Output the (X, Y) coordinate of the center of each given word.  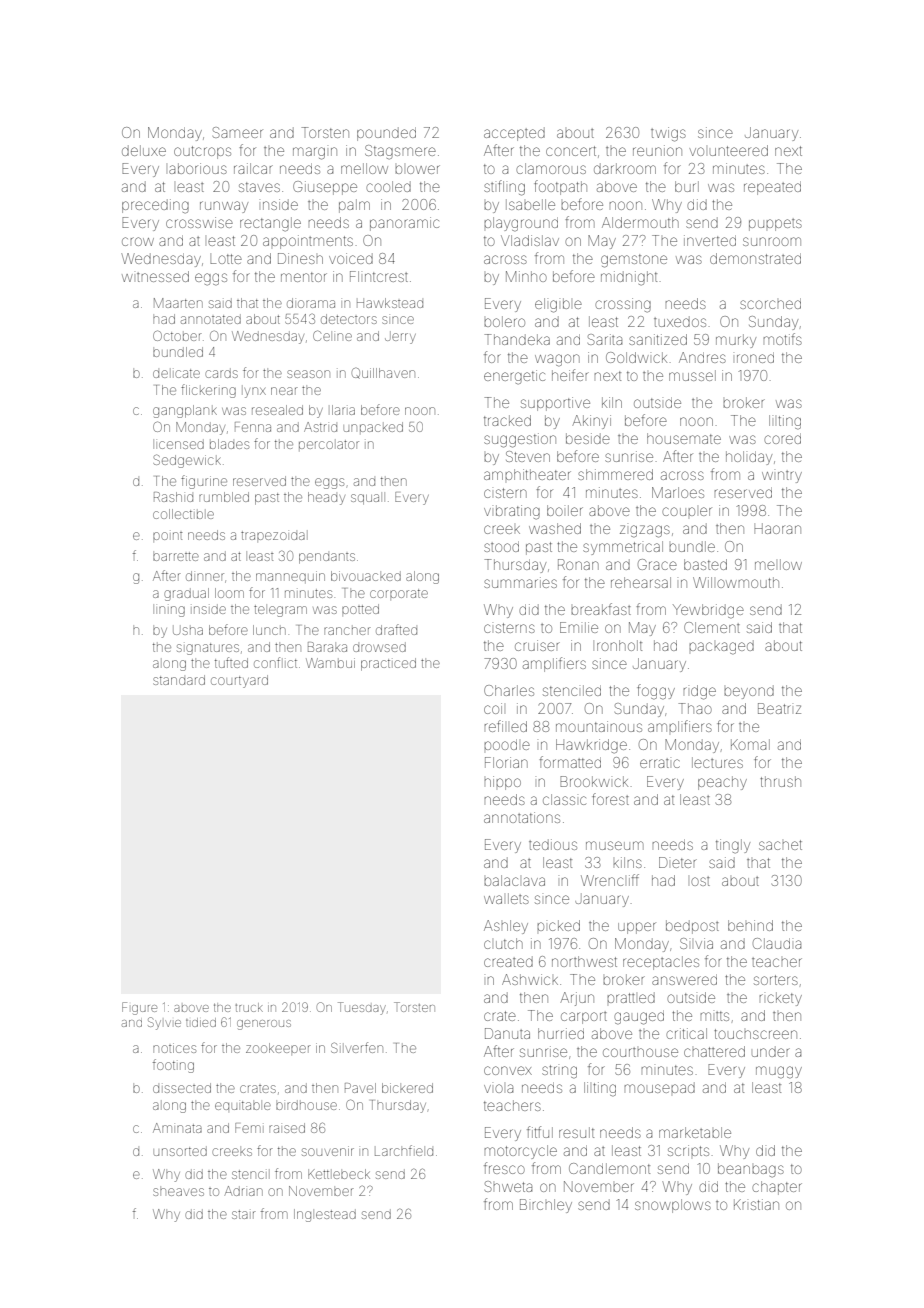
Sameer (238, 132)
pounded (386, 134)
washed (555, 528)
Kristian (756, 1204)
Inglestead (325, 1215)
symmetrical (623, 548)
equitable (243, 1105)
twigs (668, 134)
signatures (208, 649)
